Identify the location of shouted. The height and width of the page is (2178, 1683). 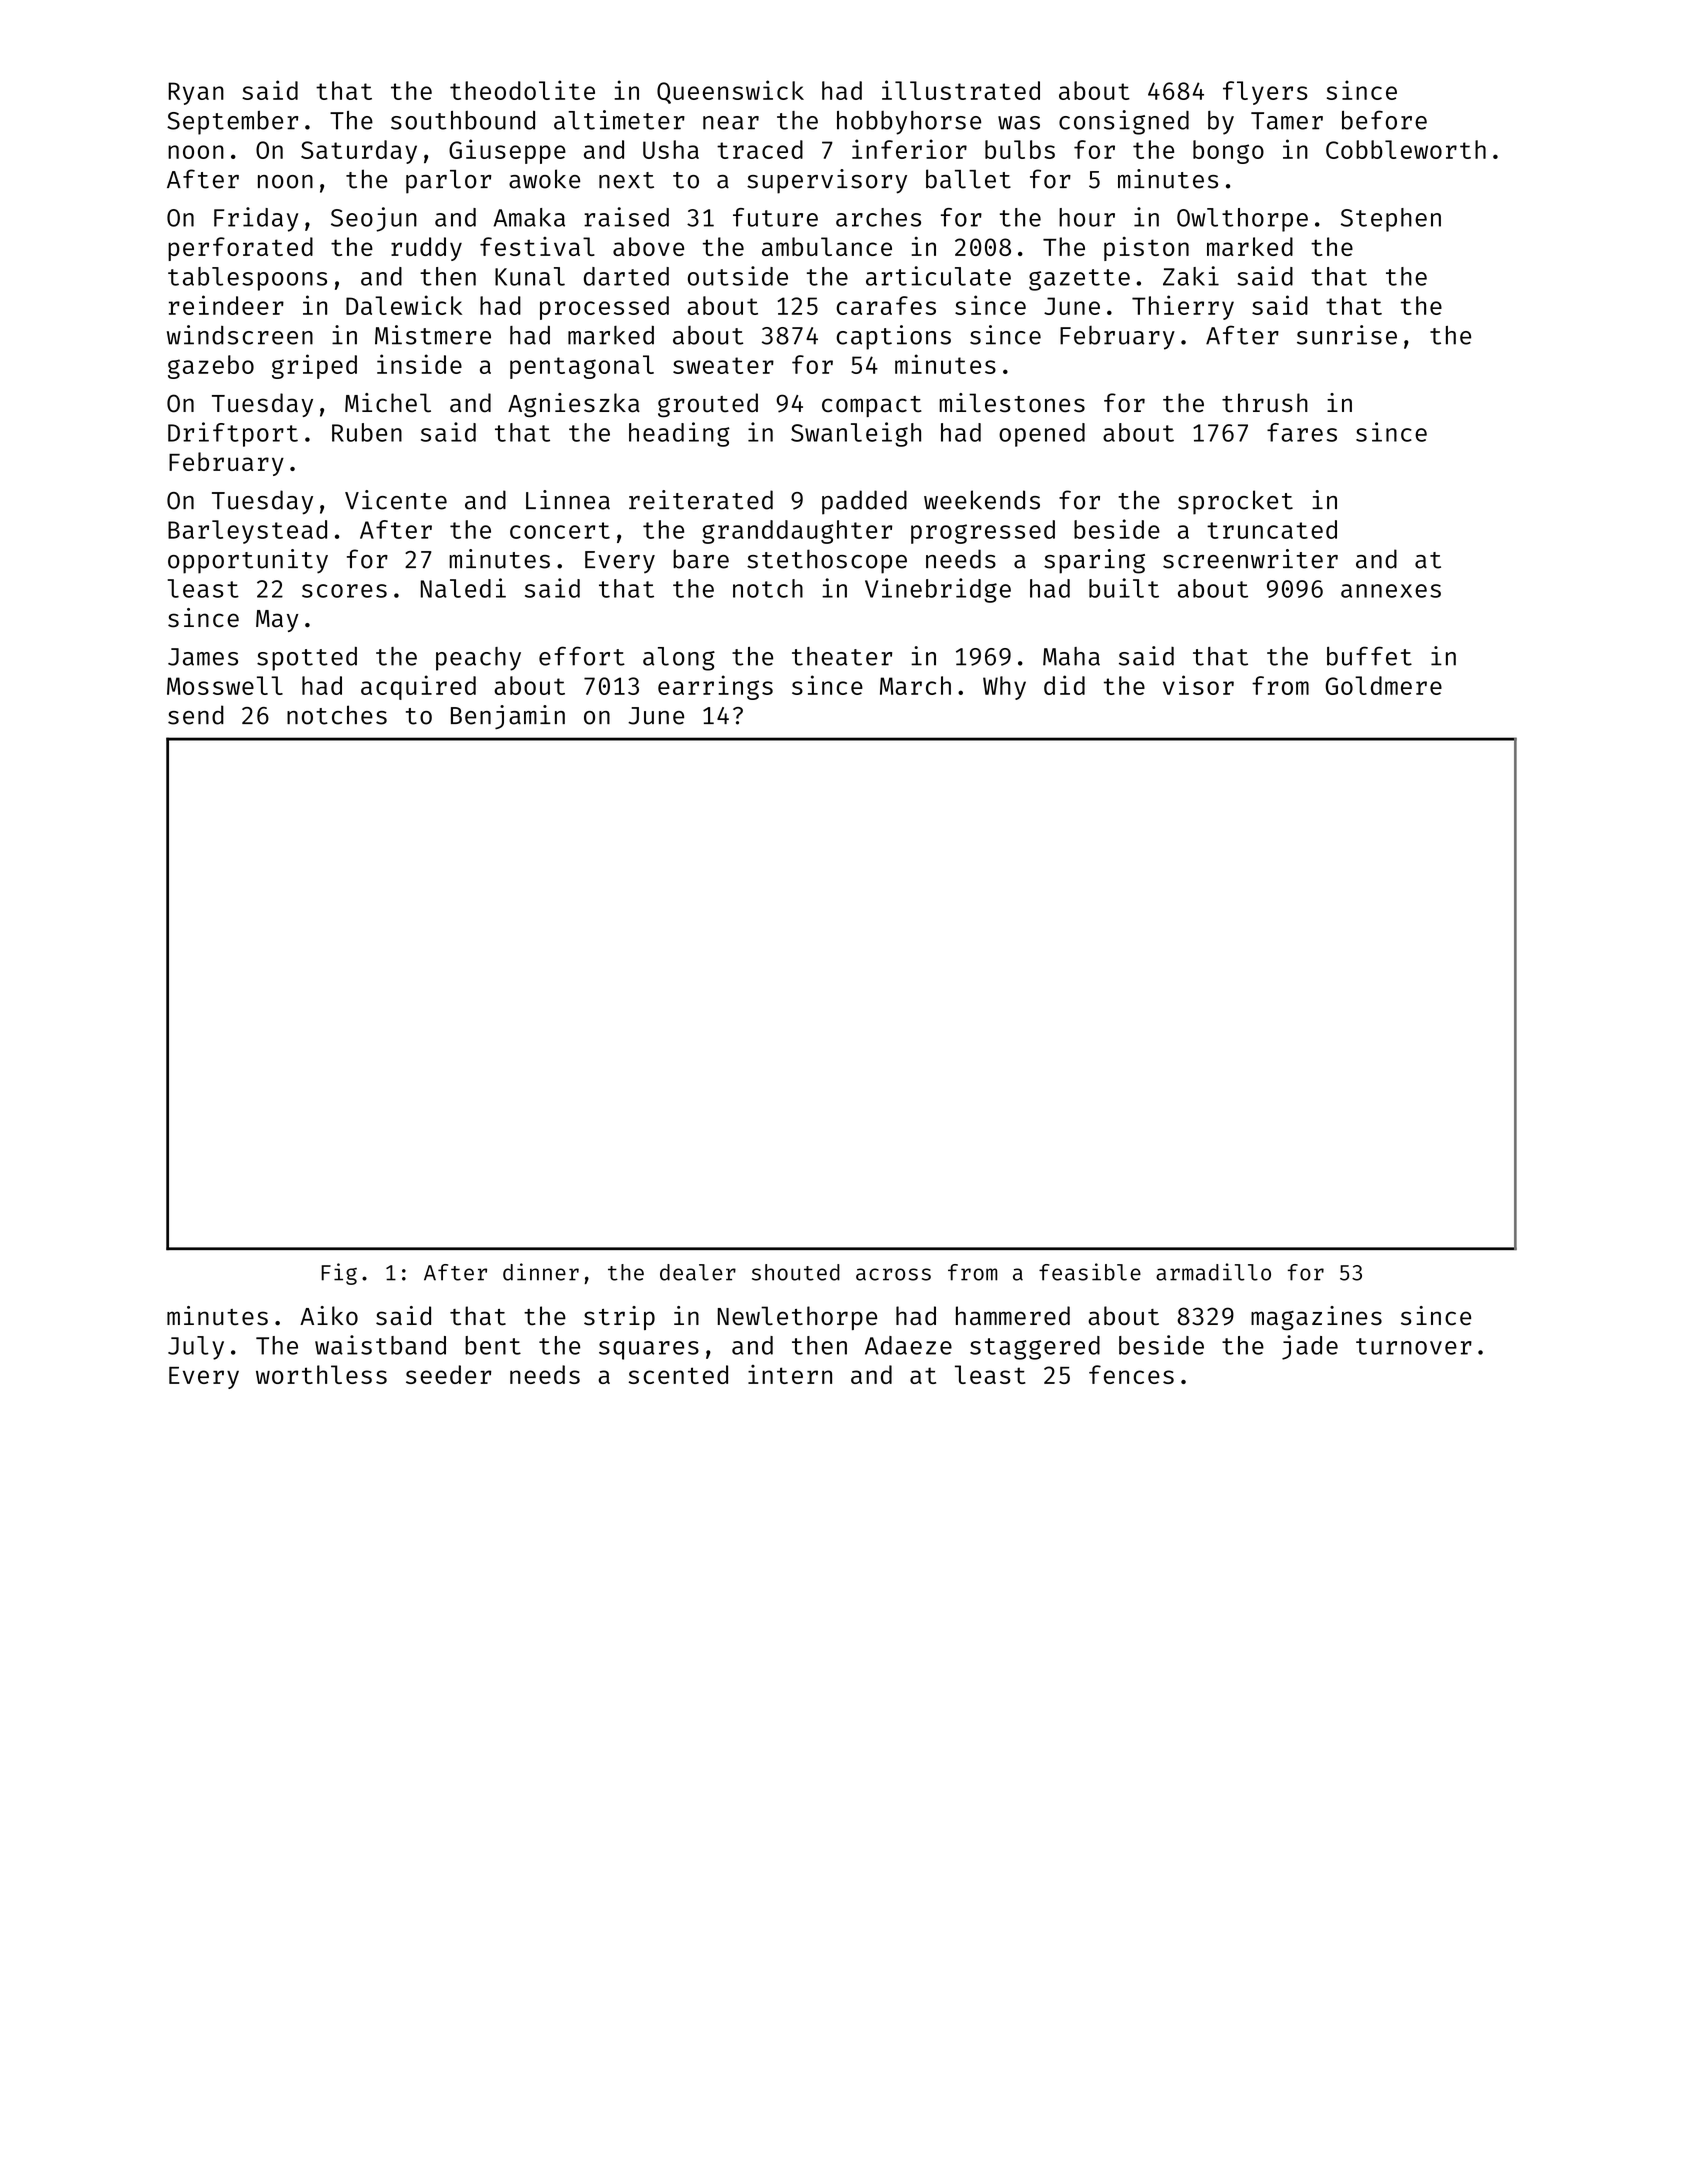
(796, 1272).
